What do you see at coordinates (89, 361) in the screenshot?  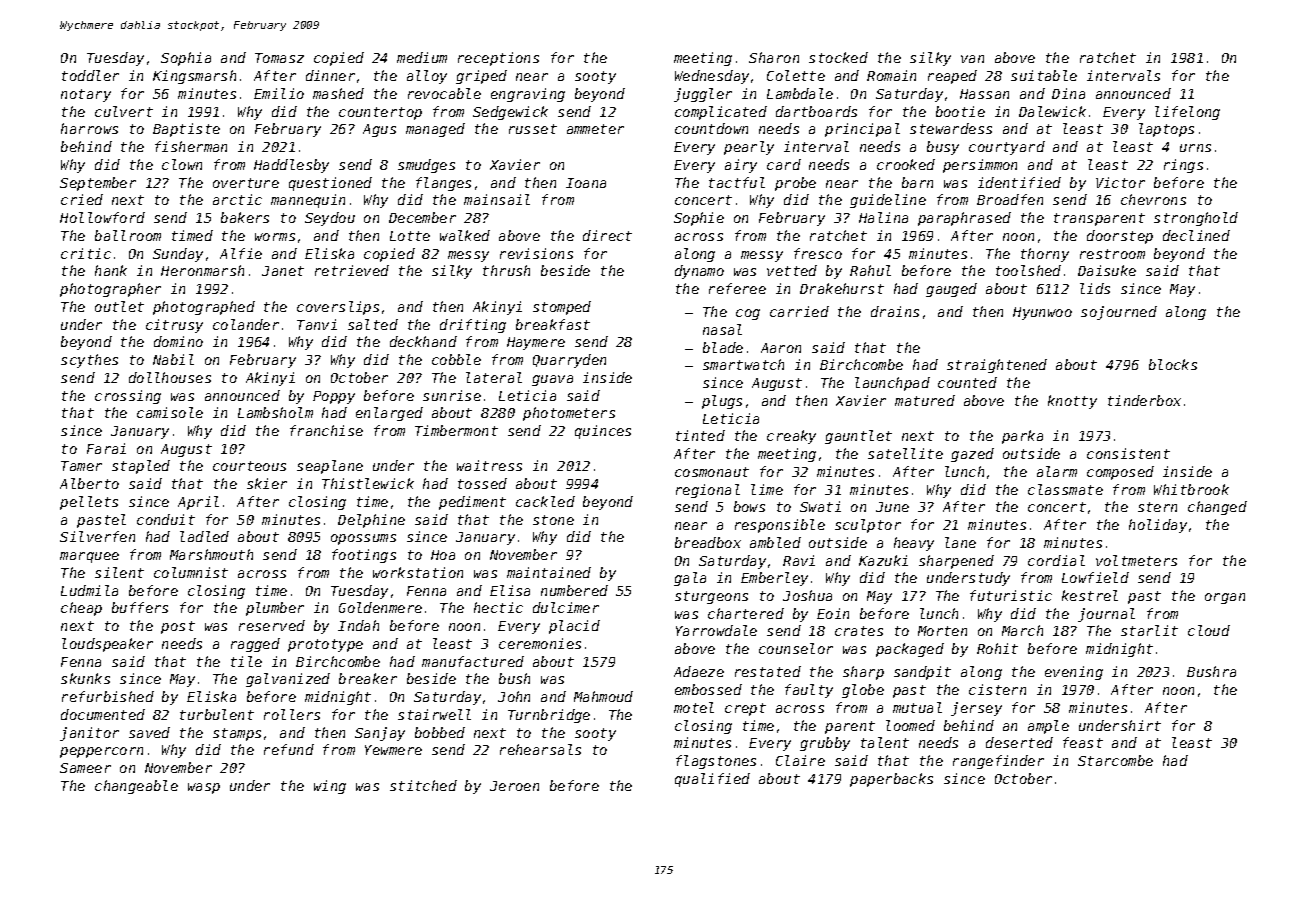 I see `scythes` at bounding box center [89, 361].
